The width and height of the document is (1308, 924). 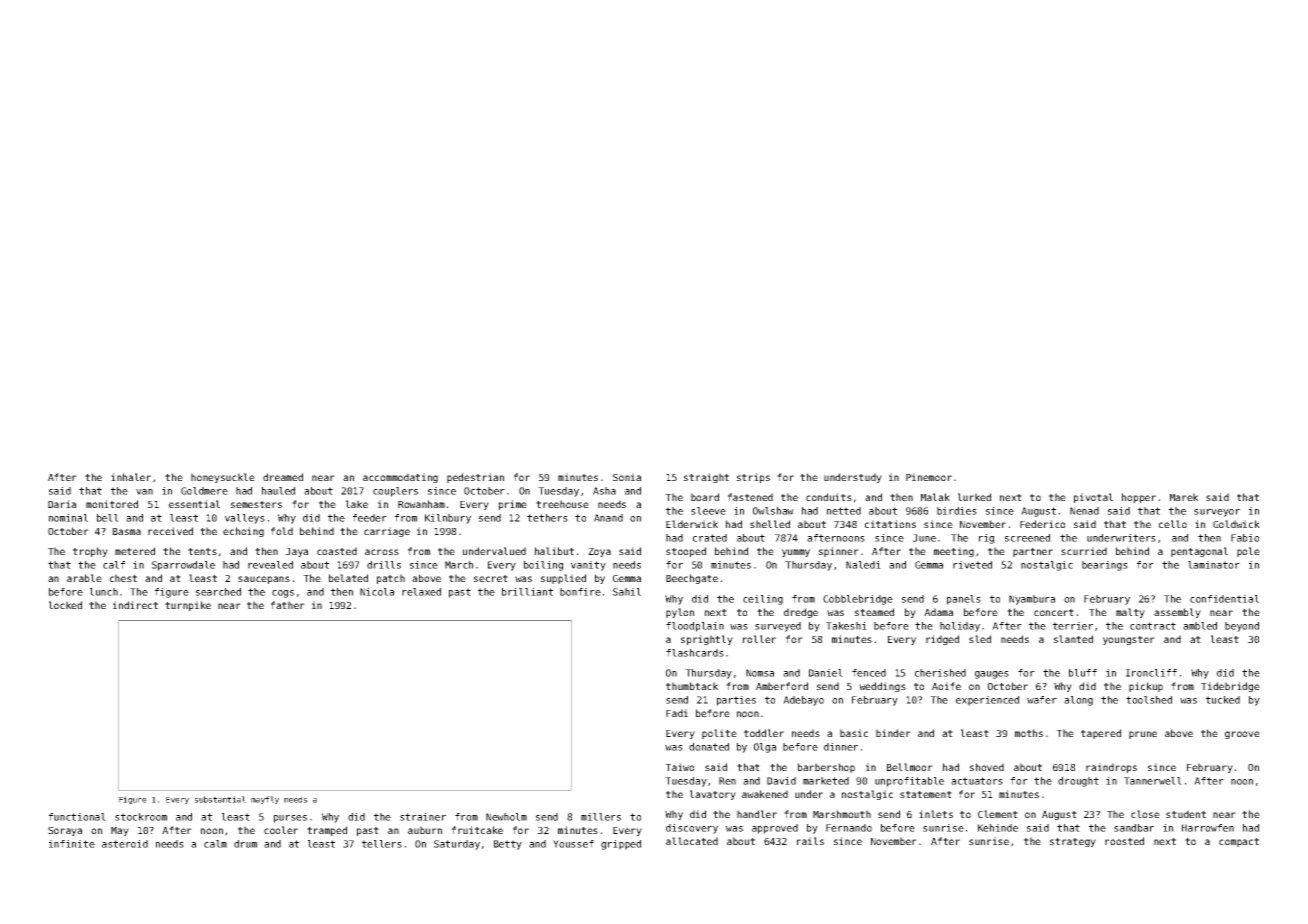 I want to click on student, so click(x=1186, y=814).
